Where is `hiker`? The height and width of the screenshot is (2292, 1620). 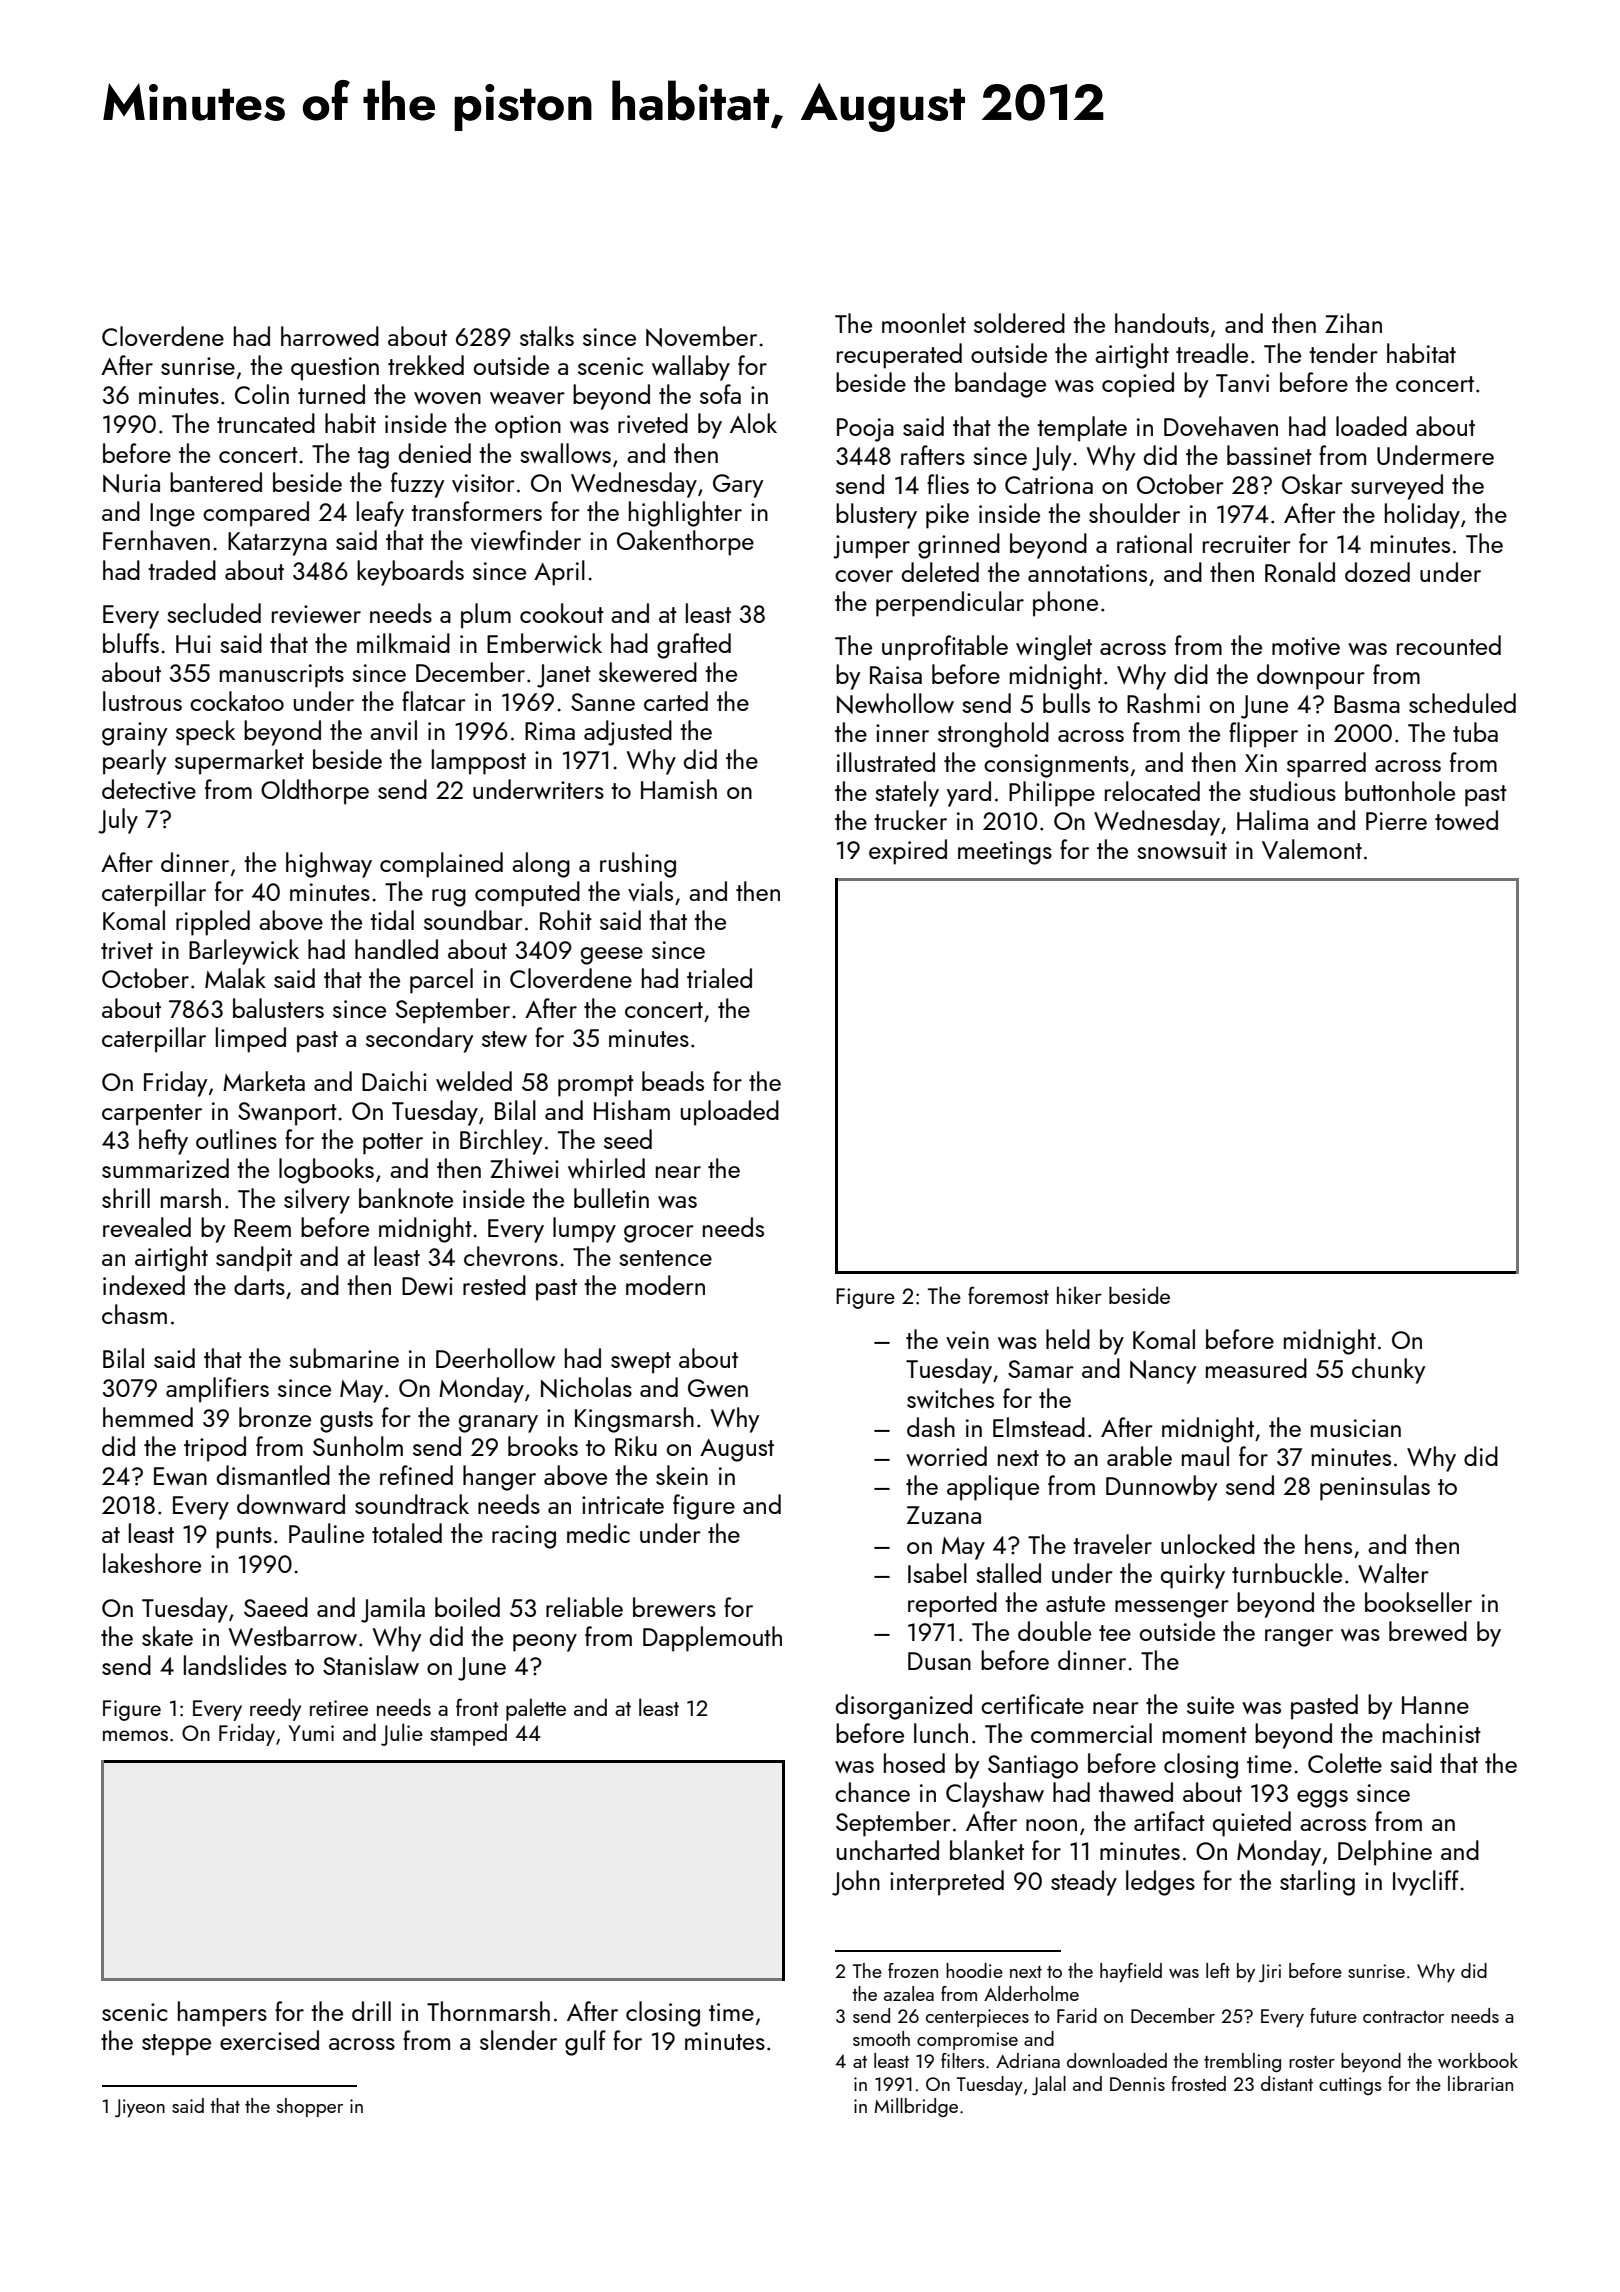 hiker is located at coordinates (1079, 1295).
